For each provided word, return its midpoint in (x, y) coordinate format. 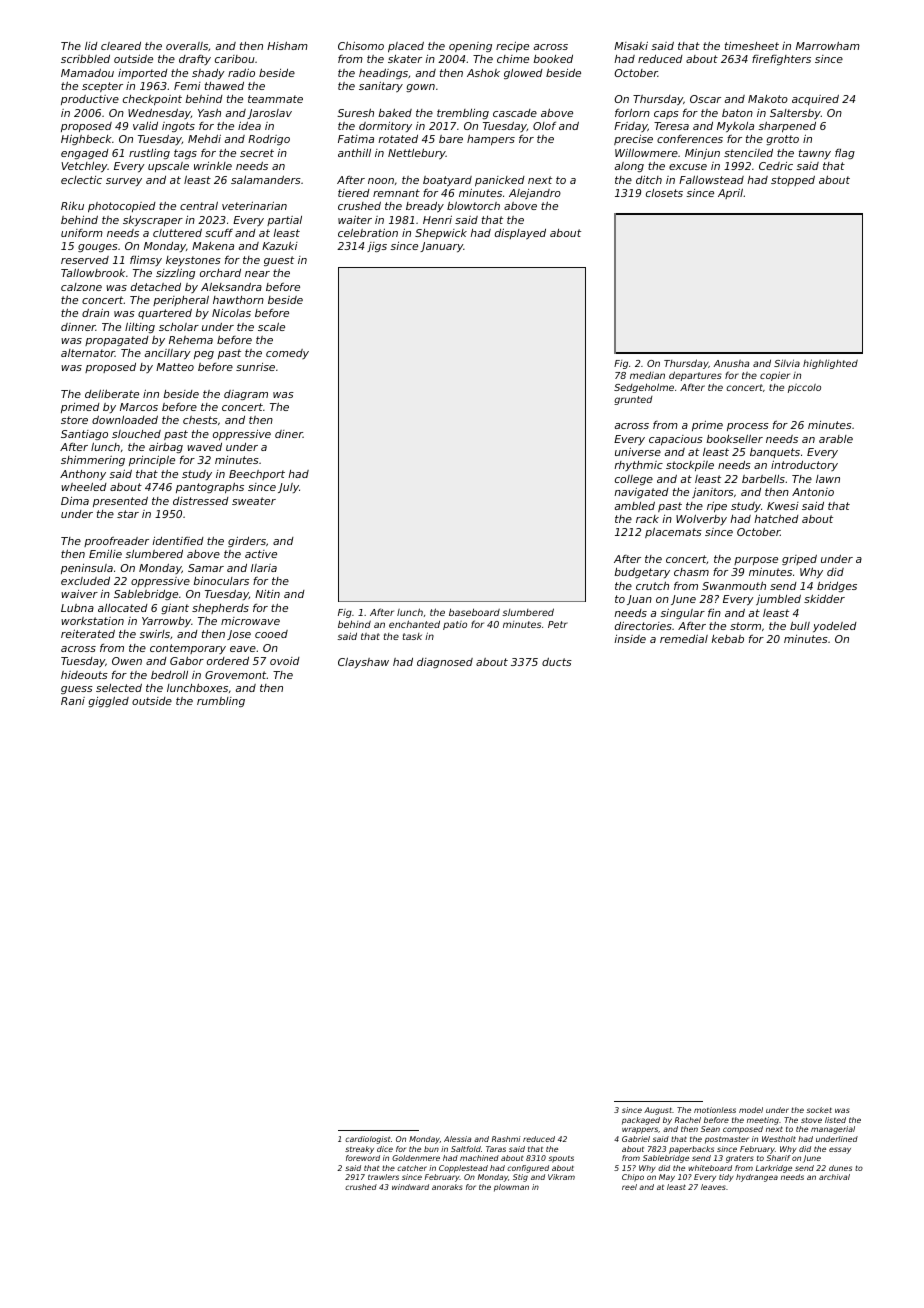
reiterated (88, 633)
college (634, 480)
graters (740, 1159)
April (730, 193)
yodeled (835, 627)
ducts (557, 662)
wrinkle (213, 166)
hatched (776, 518)
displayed (520, 233)
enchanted (414, 624)
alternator (88, 353)
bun (431, 1149)
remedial (684, 638)
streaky (359, 1150)
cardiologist (367, 1140)
